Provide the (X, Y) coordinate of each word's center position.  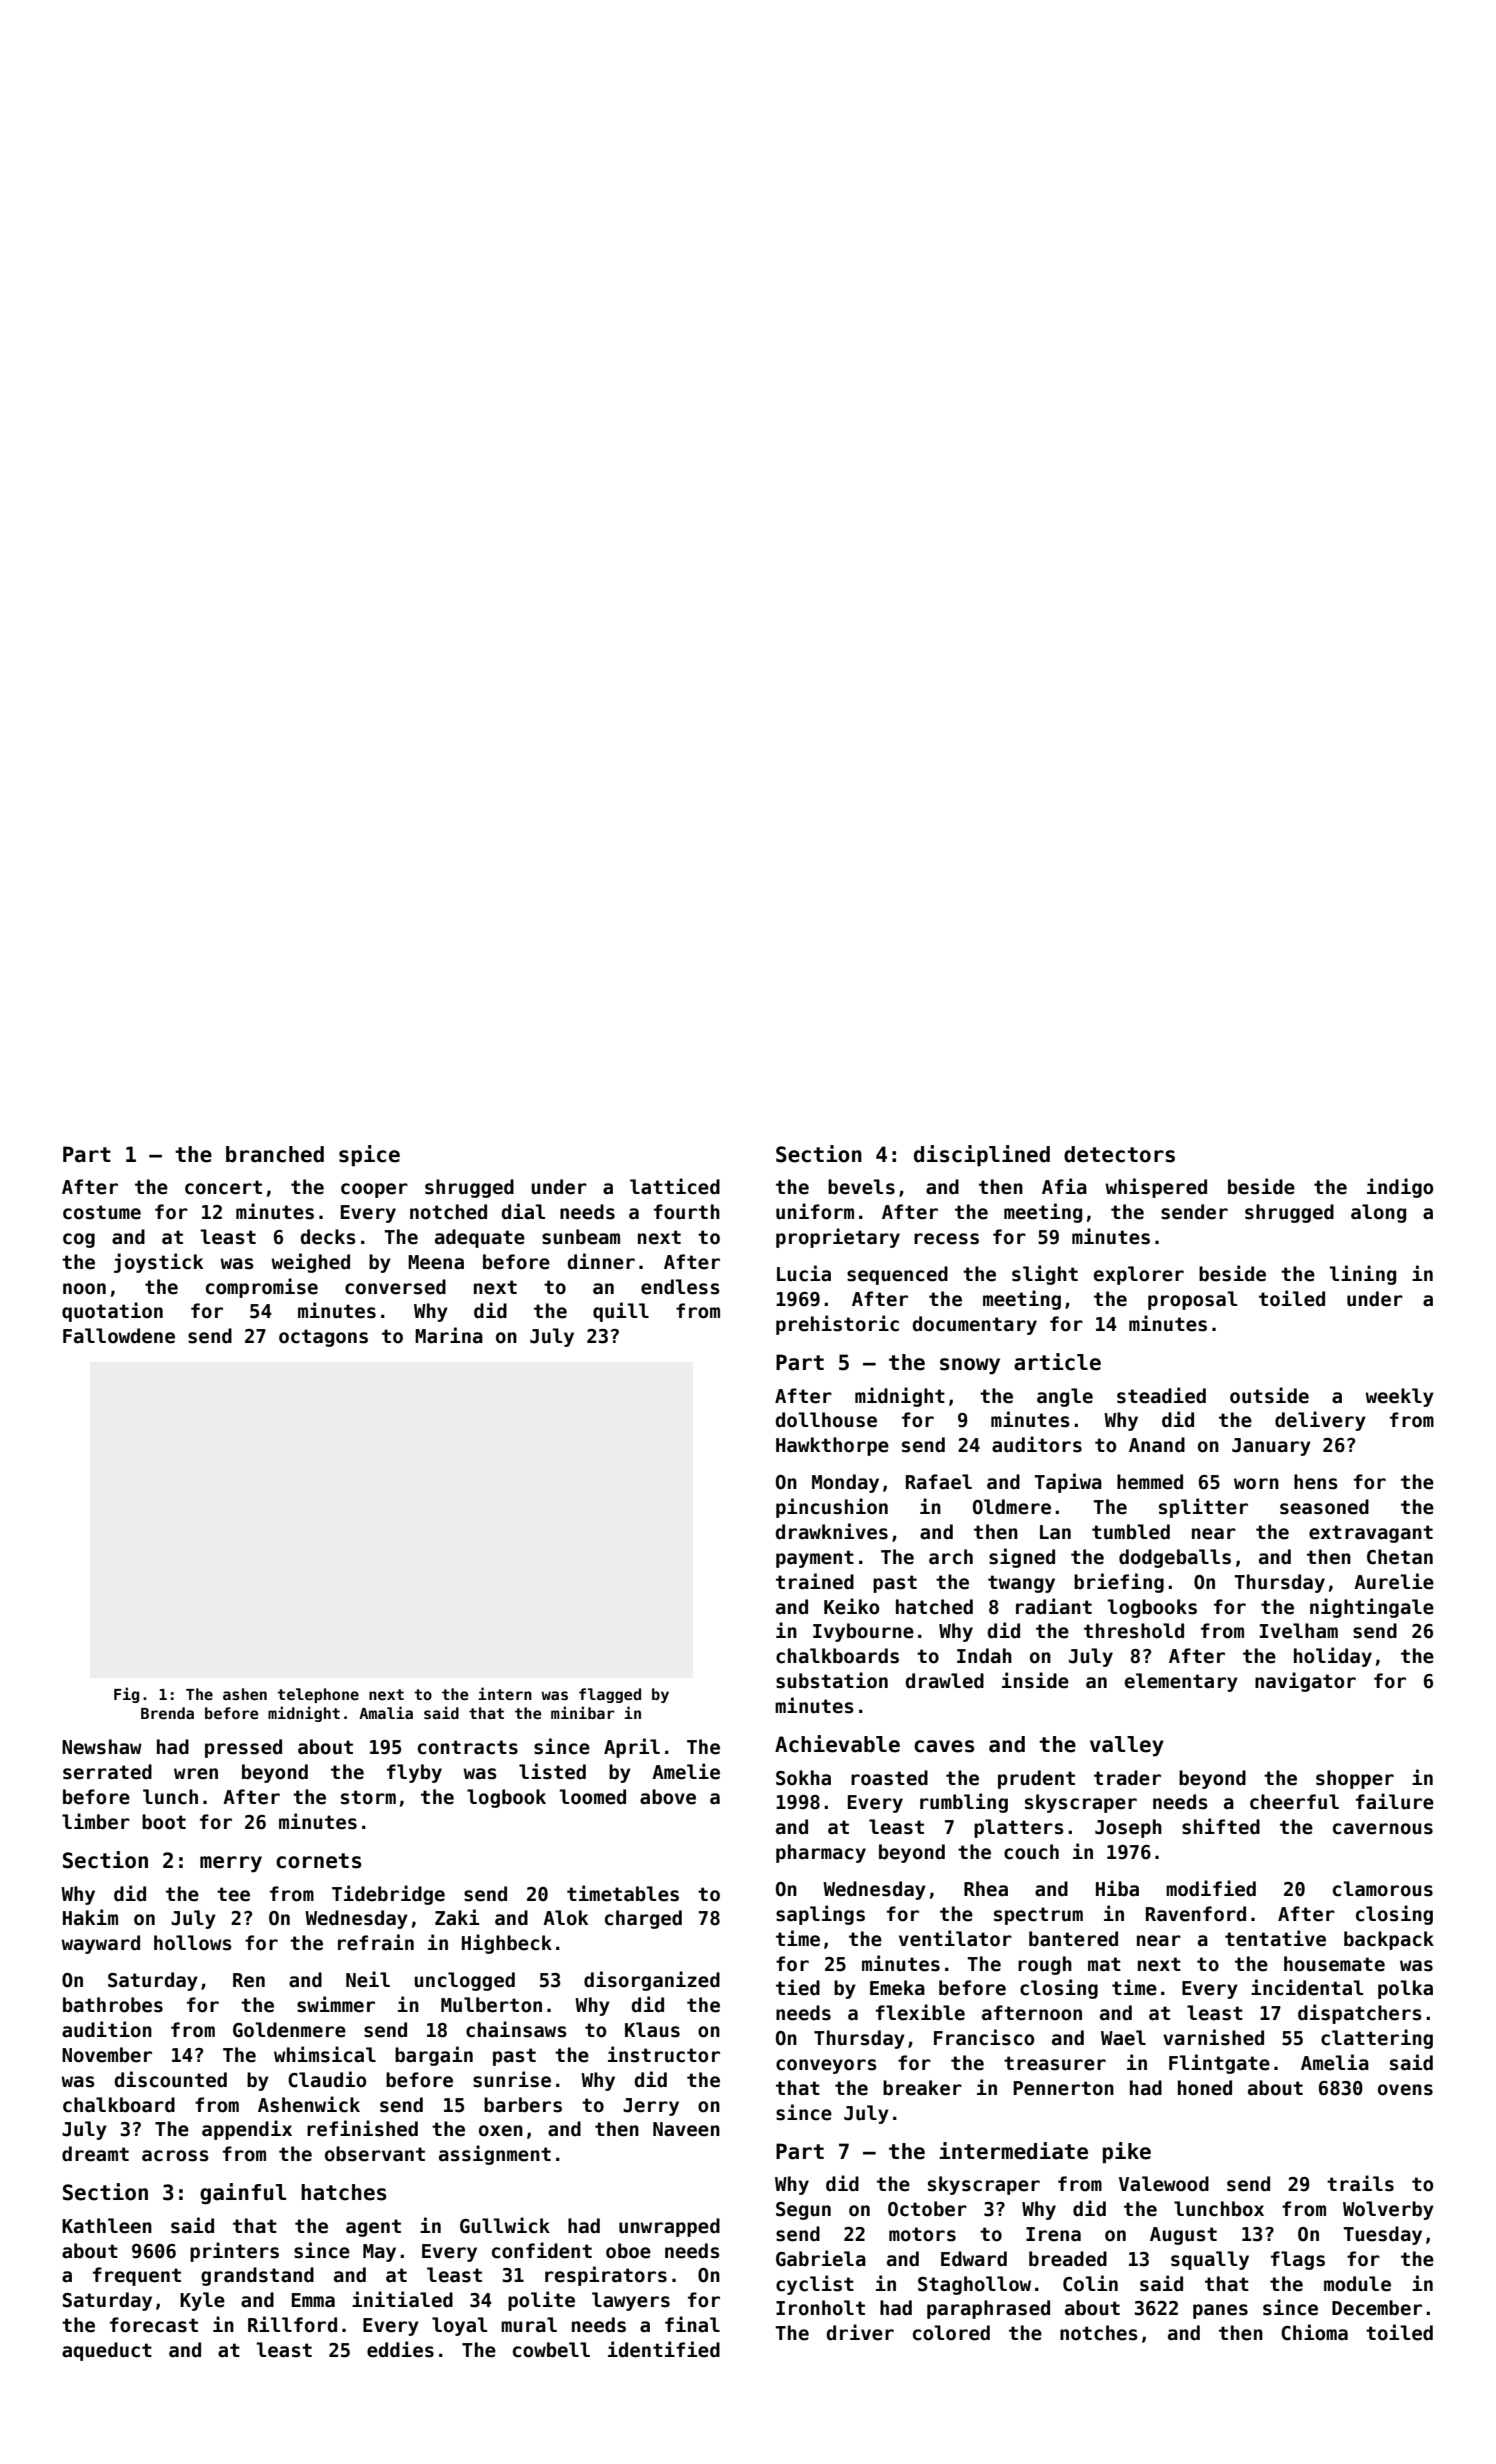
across (175, 2156)
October (927, 2209)
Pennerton (1063, 2088)
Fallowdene (119, 1336)
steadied (1161, 1395)
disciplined (982, 1156)
